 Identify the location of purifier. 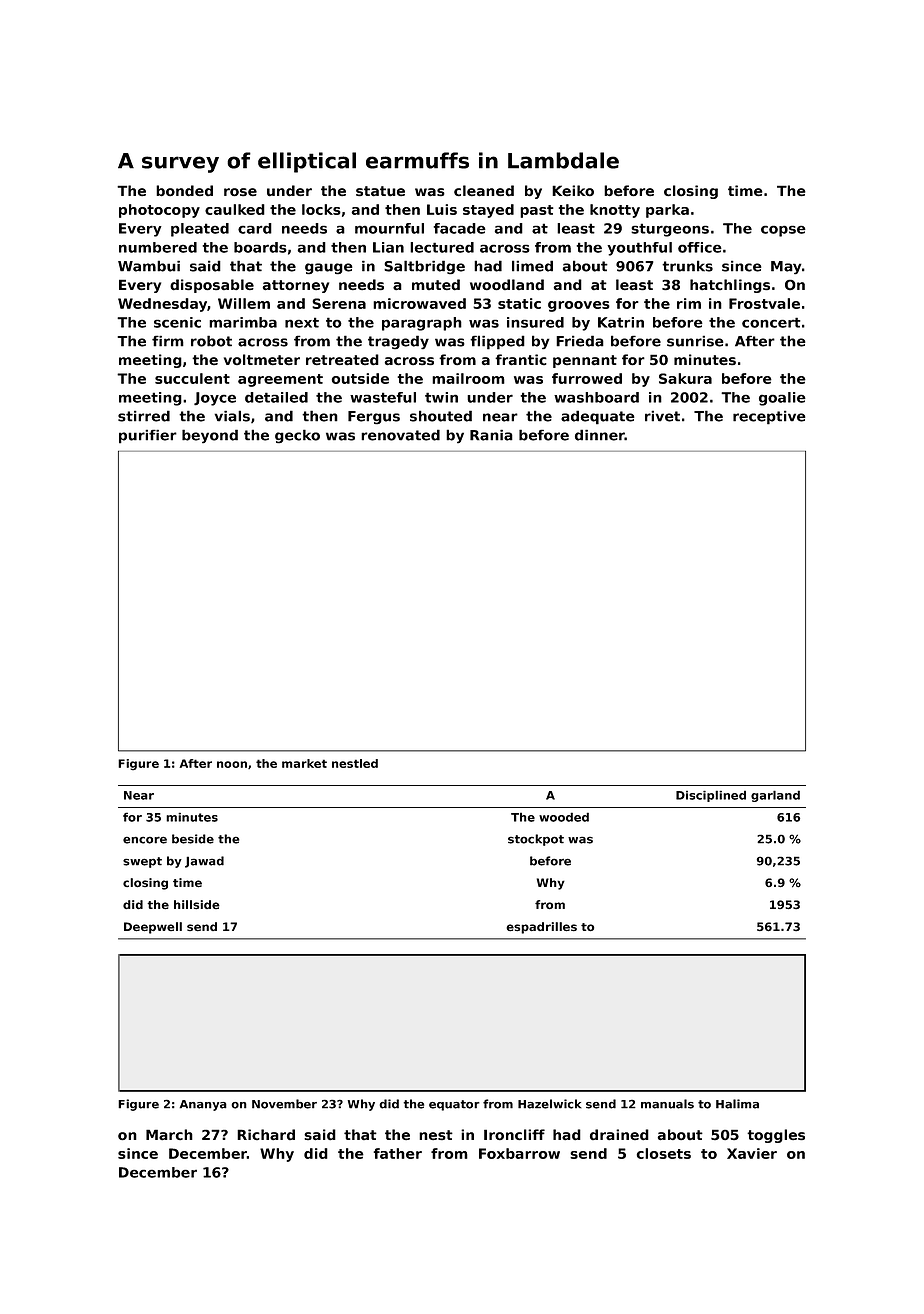
(148, 437).
